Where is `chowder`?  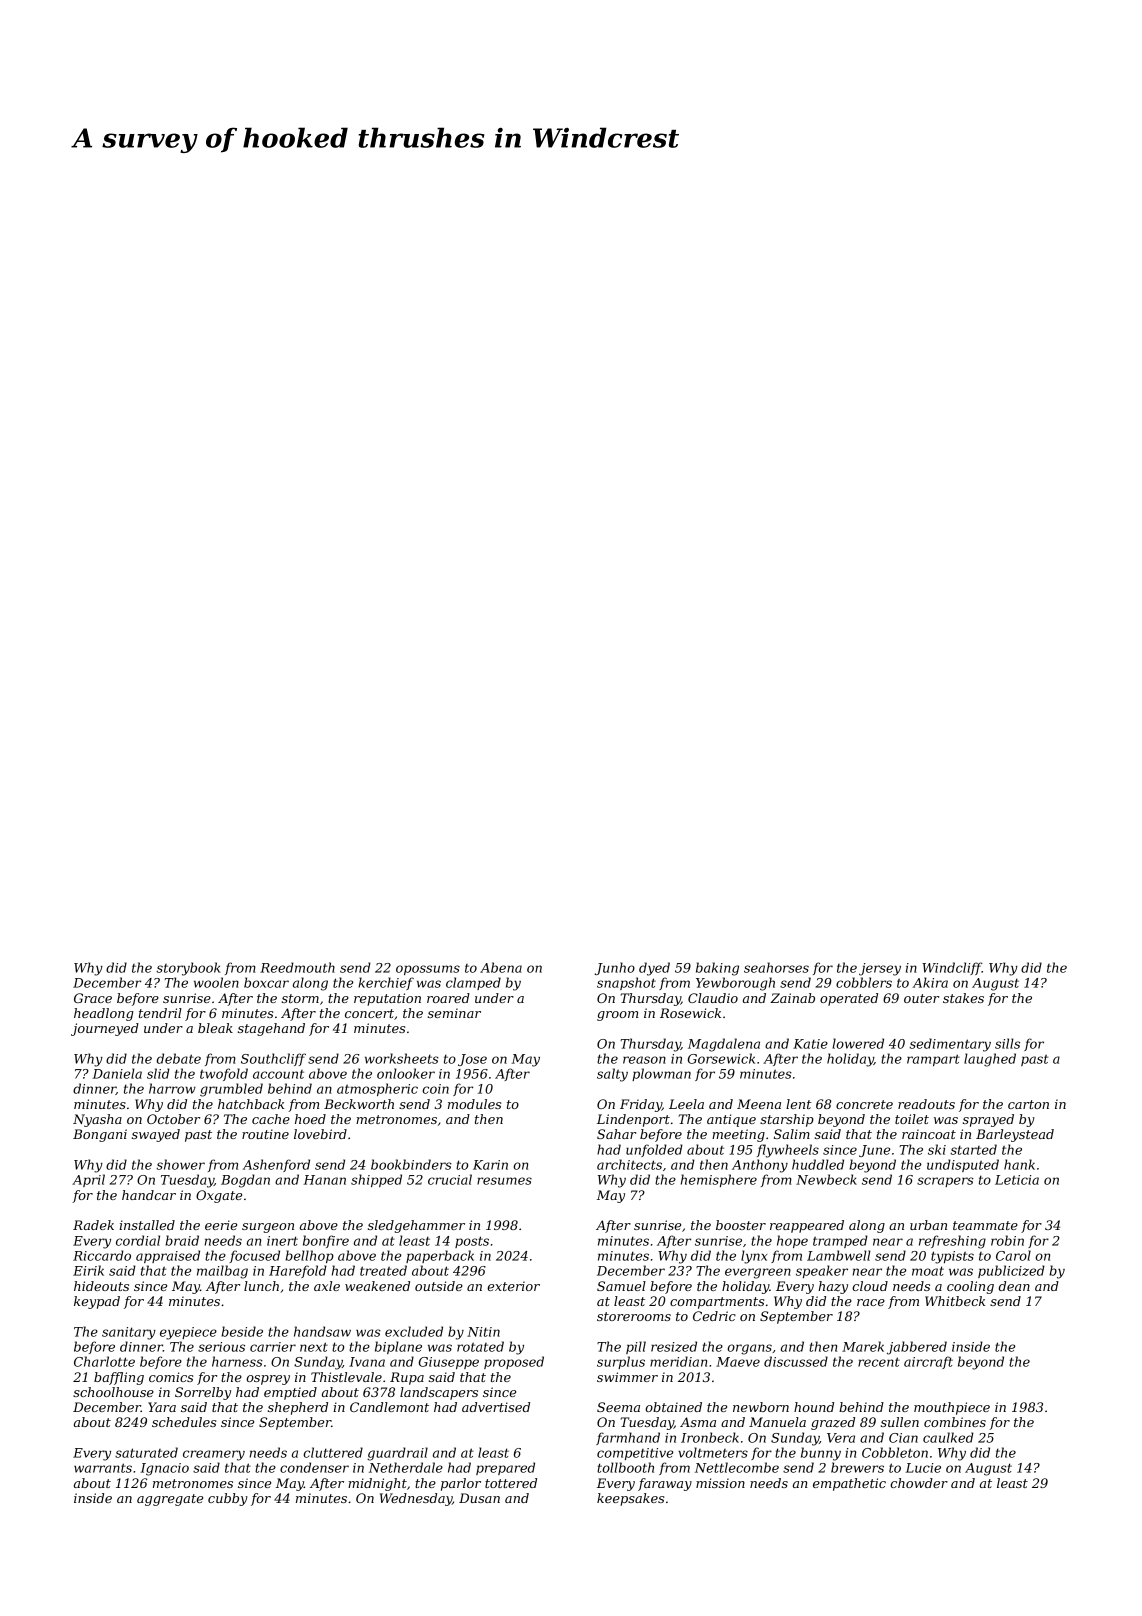
chowder is located at coordinates (919, 1483).
